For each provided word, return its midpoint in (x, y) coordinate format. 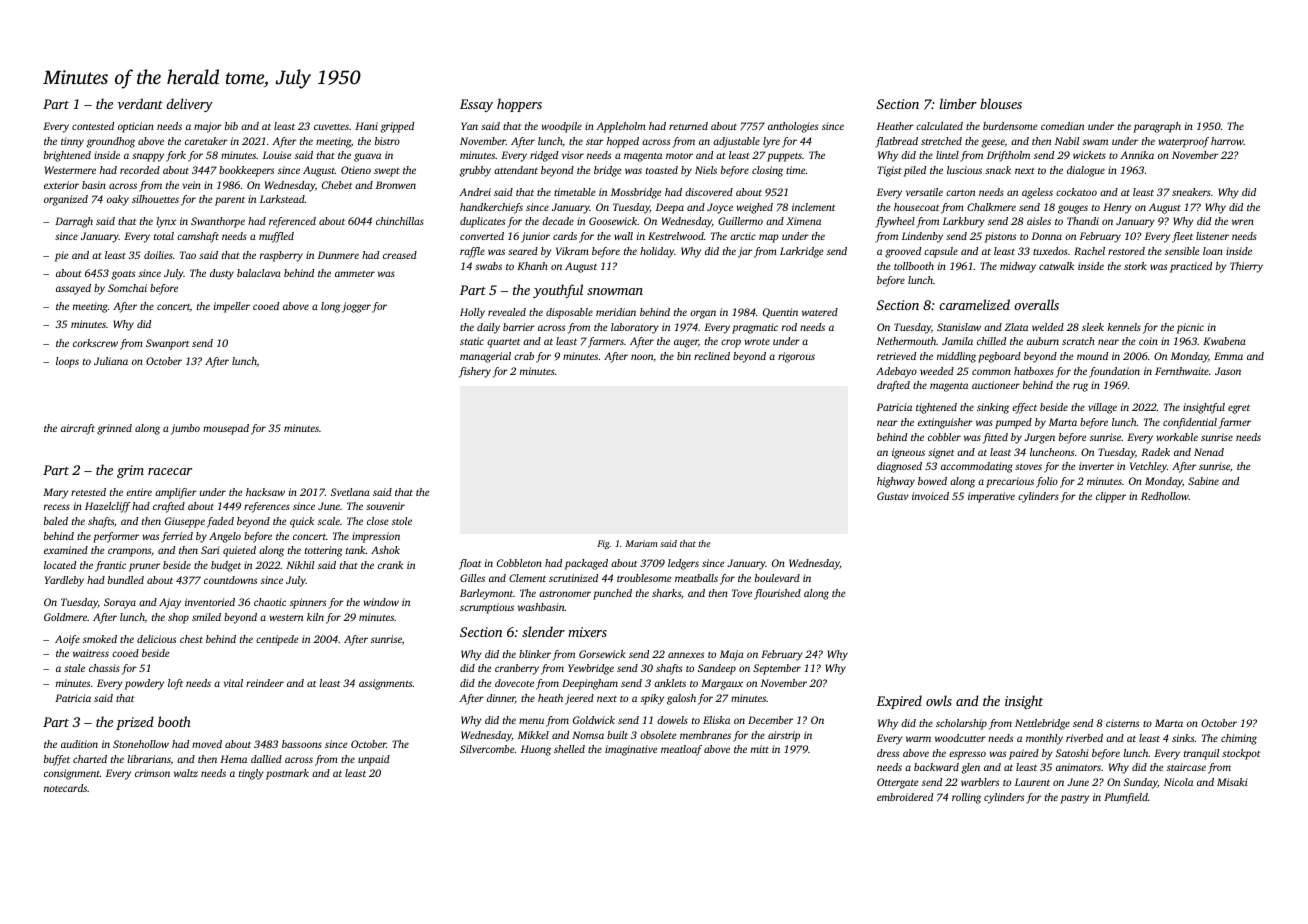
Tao (188, 255)
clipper (1111, 497)
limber (958, 103)
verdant (140, 103)
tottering (323, 551)
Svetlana (350, 492)
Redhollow (1165, 496)
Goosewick (613, 221)
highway (896, 482)
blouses (1001, 103)
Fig (603, 544)
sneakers (1191, 192)
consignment (72, 774)
